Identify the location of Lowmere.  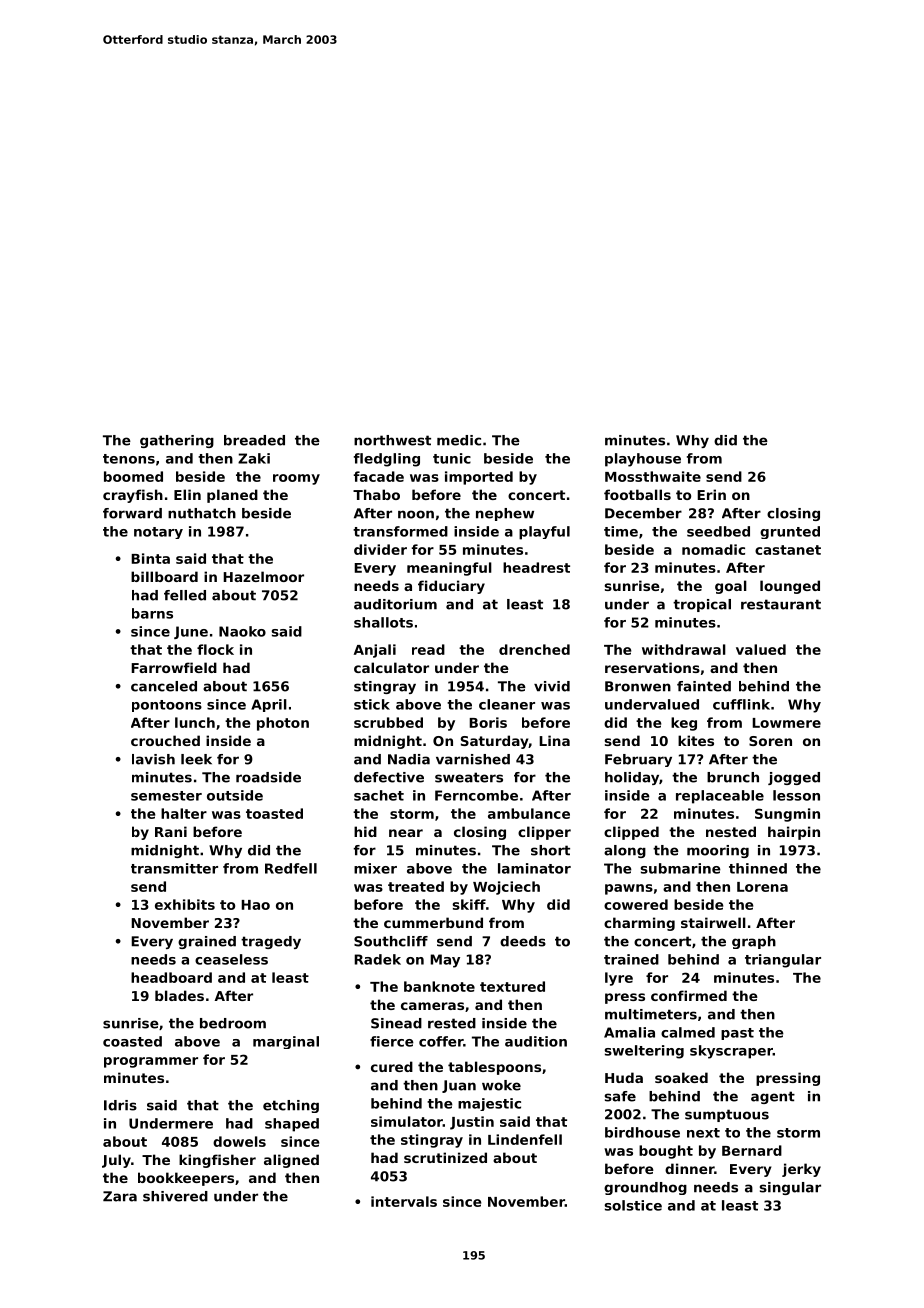
(786, 723).
